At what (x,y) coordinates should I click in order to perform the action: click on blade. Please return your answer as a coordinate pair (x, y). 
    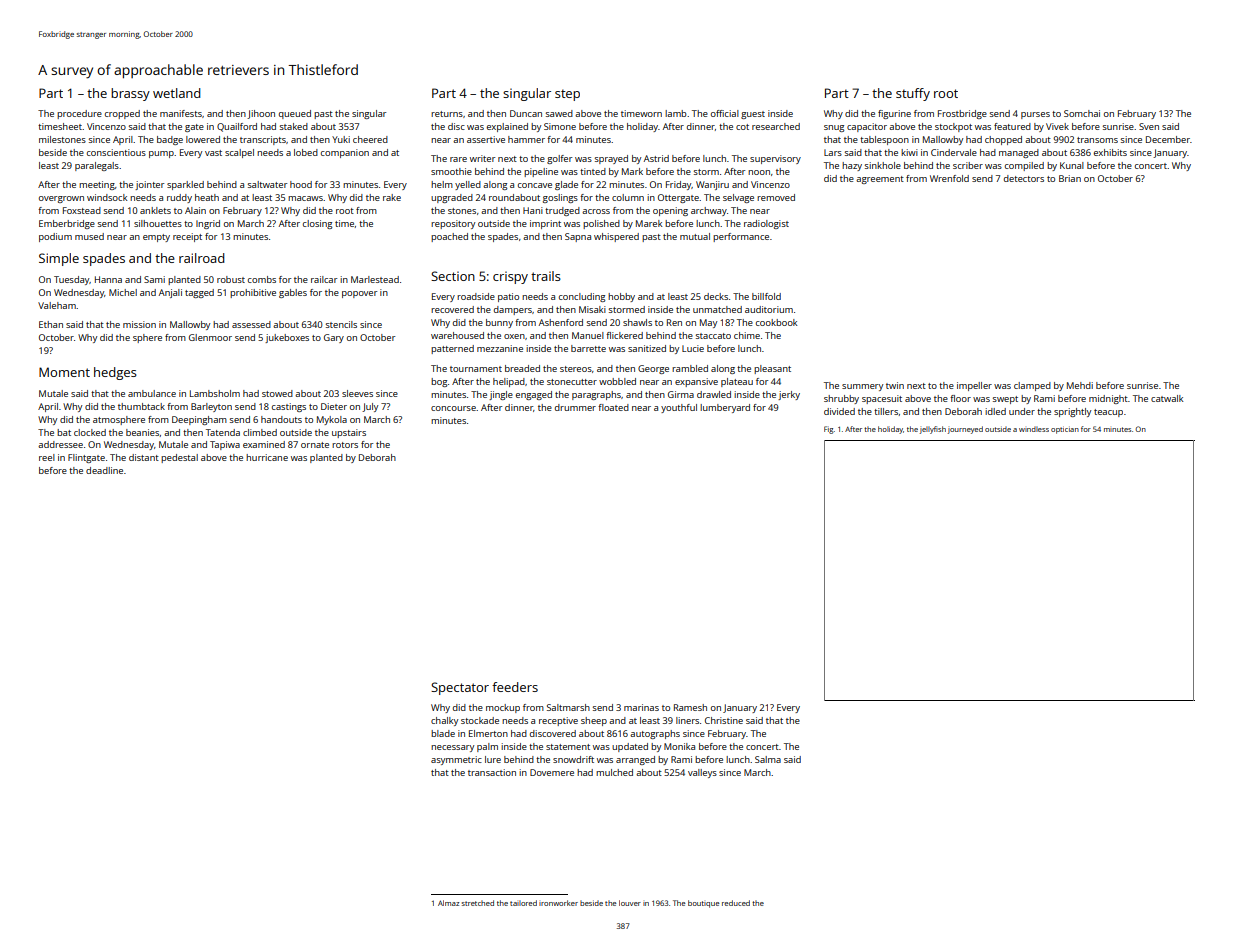
    Looking at the image, I should click on (443, 733).
